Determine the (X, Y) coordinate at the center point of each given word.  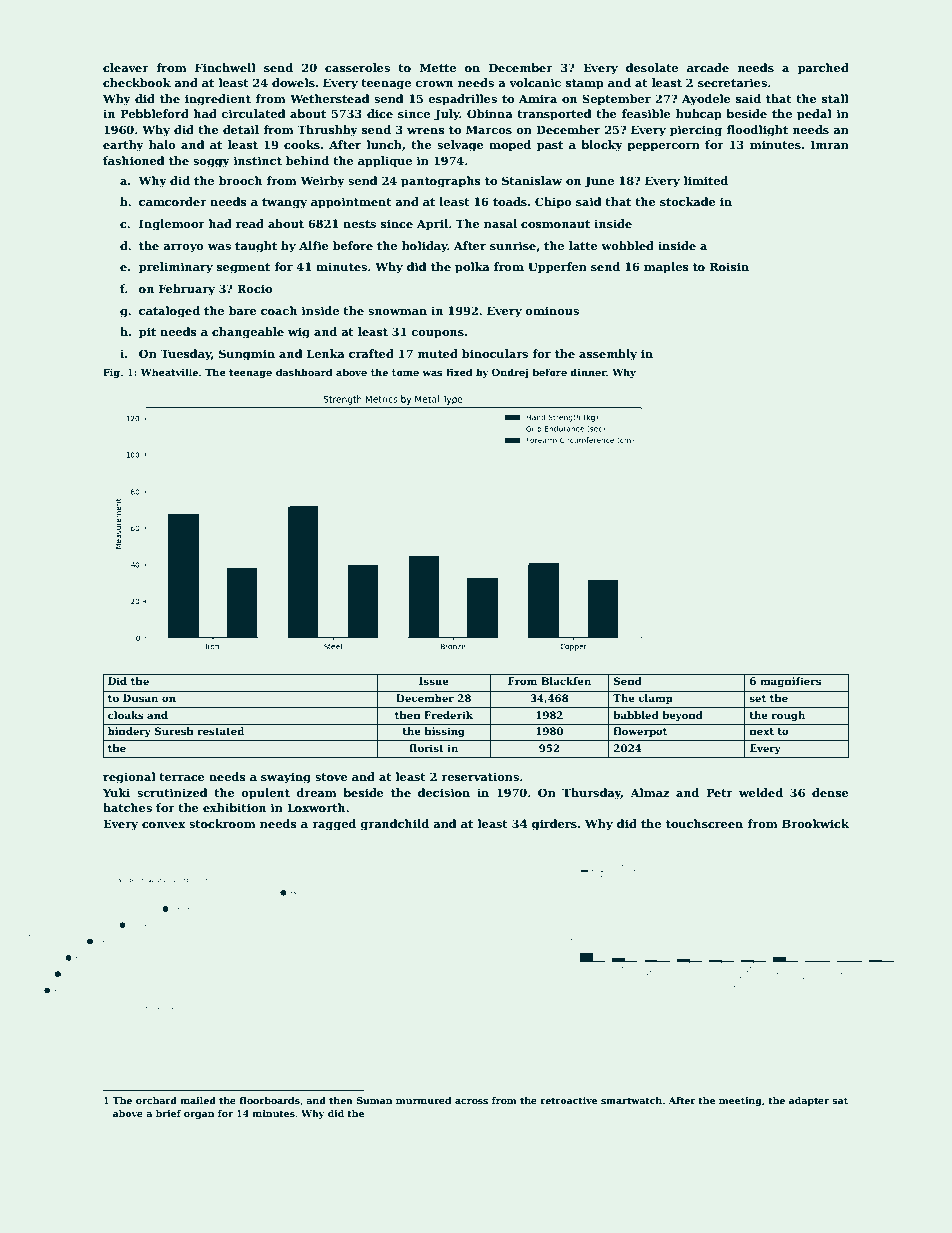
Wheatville (169, 372)
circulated (253, 113)
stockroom (222, 823)
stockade (688, 201)
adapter (809, 1101)
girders (554, 825)
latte (583, 245)
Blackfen (566, 681)
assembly (608, 355)
